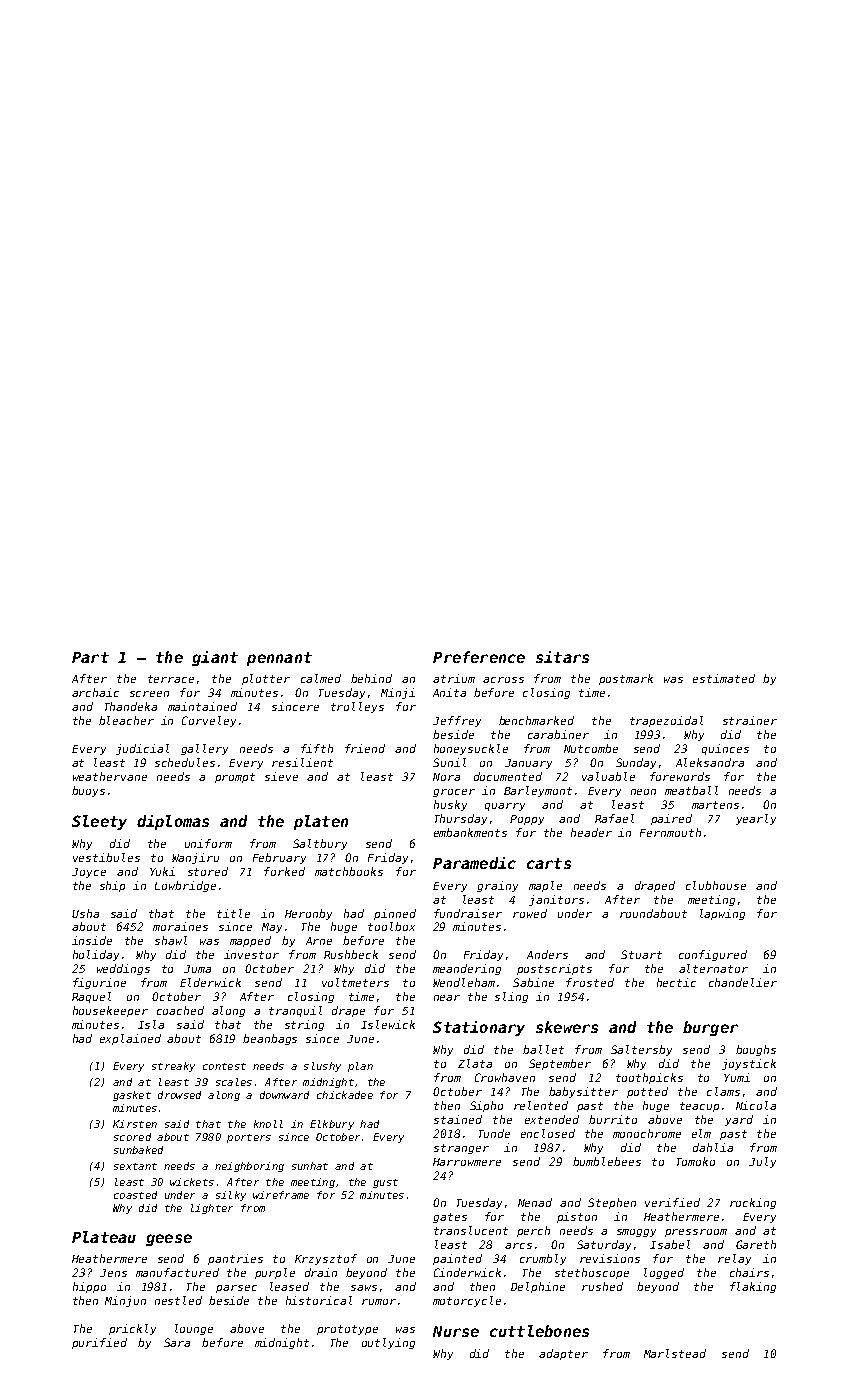  Describe the element at coordinates (208, 871) in the page. I see `stored` at that location.
